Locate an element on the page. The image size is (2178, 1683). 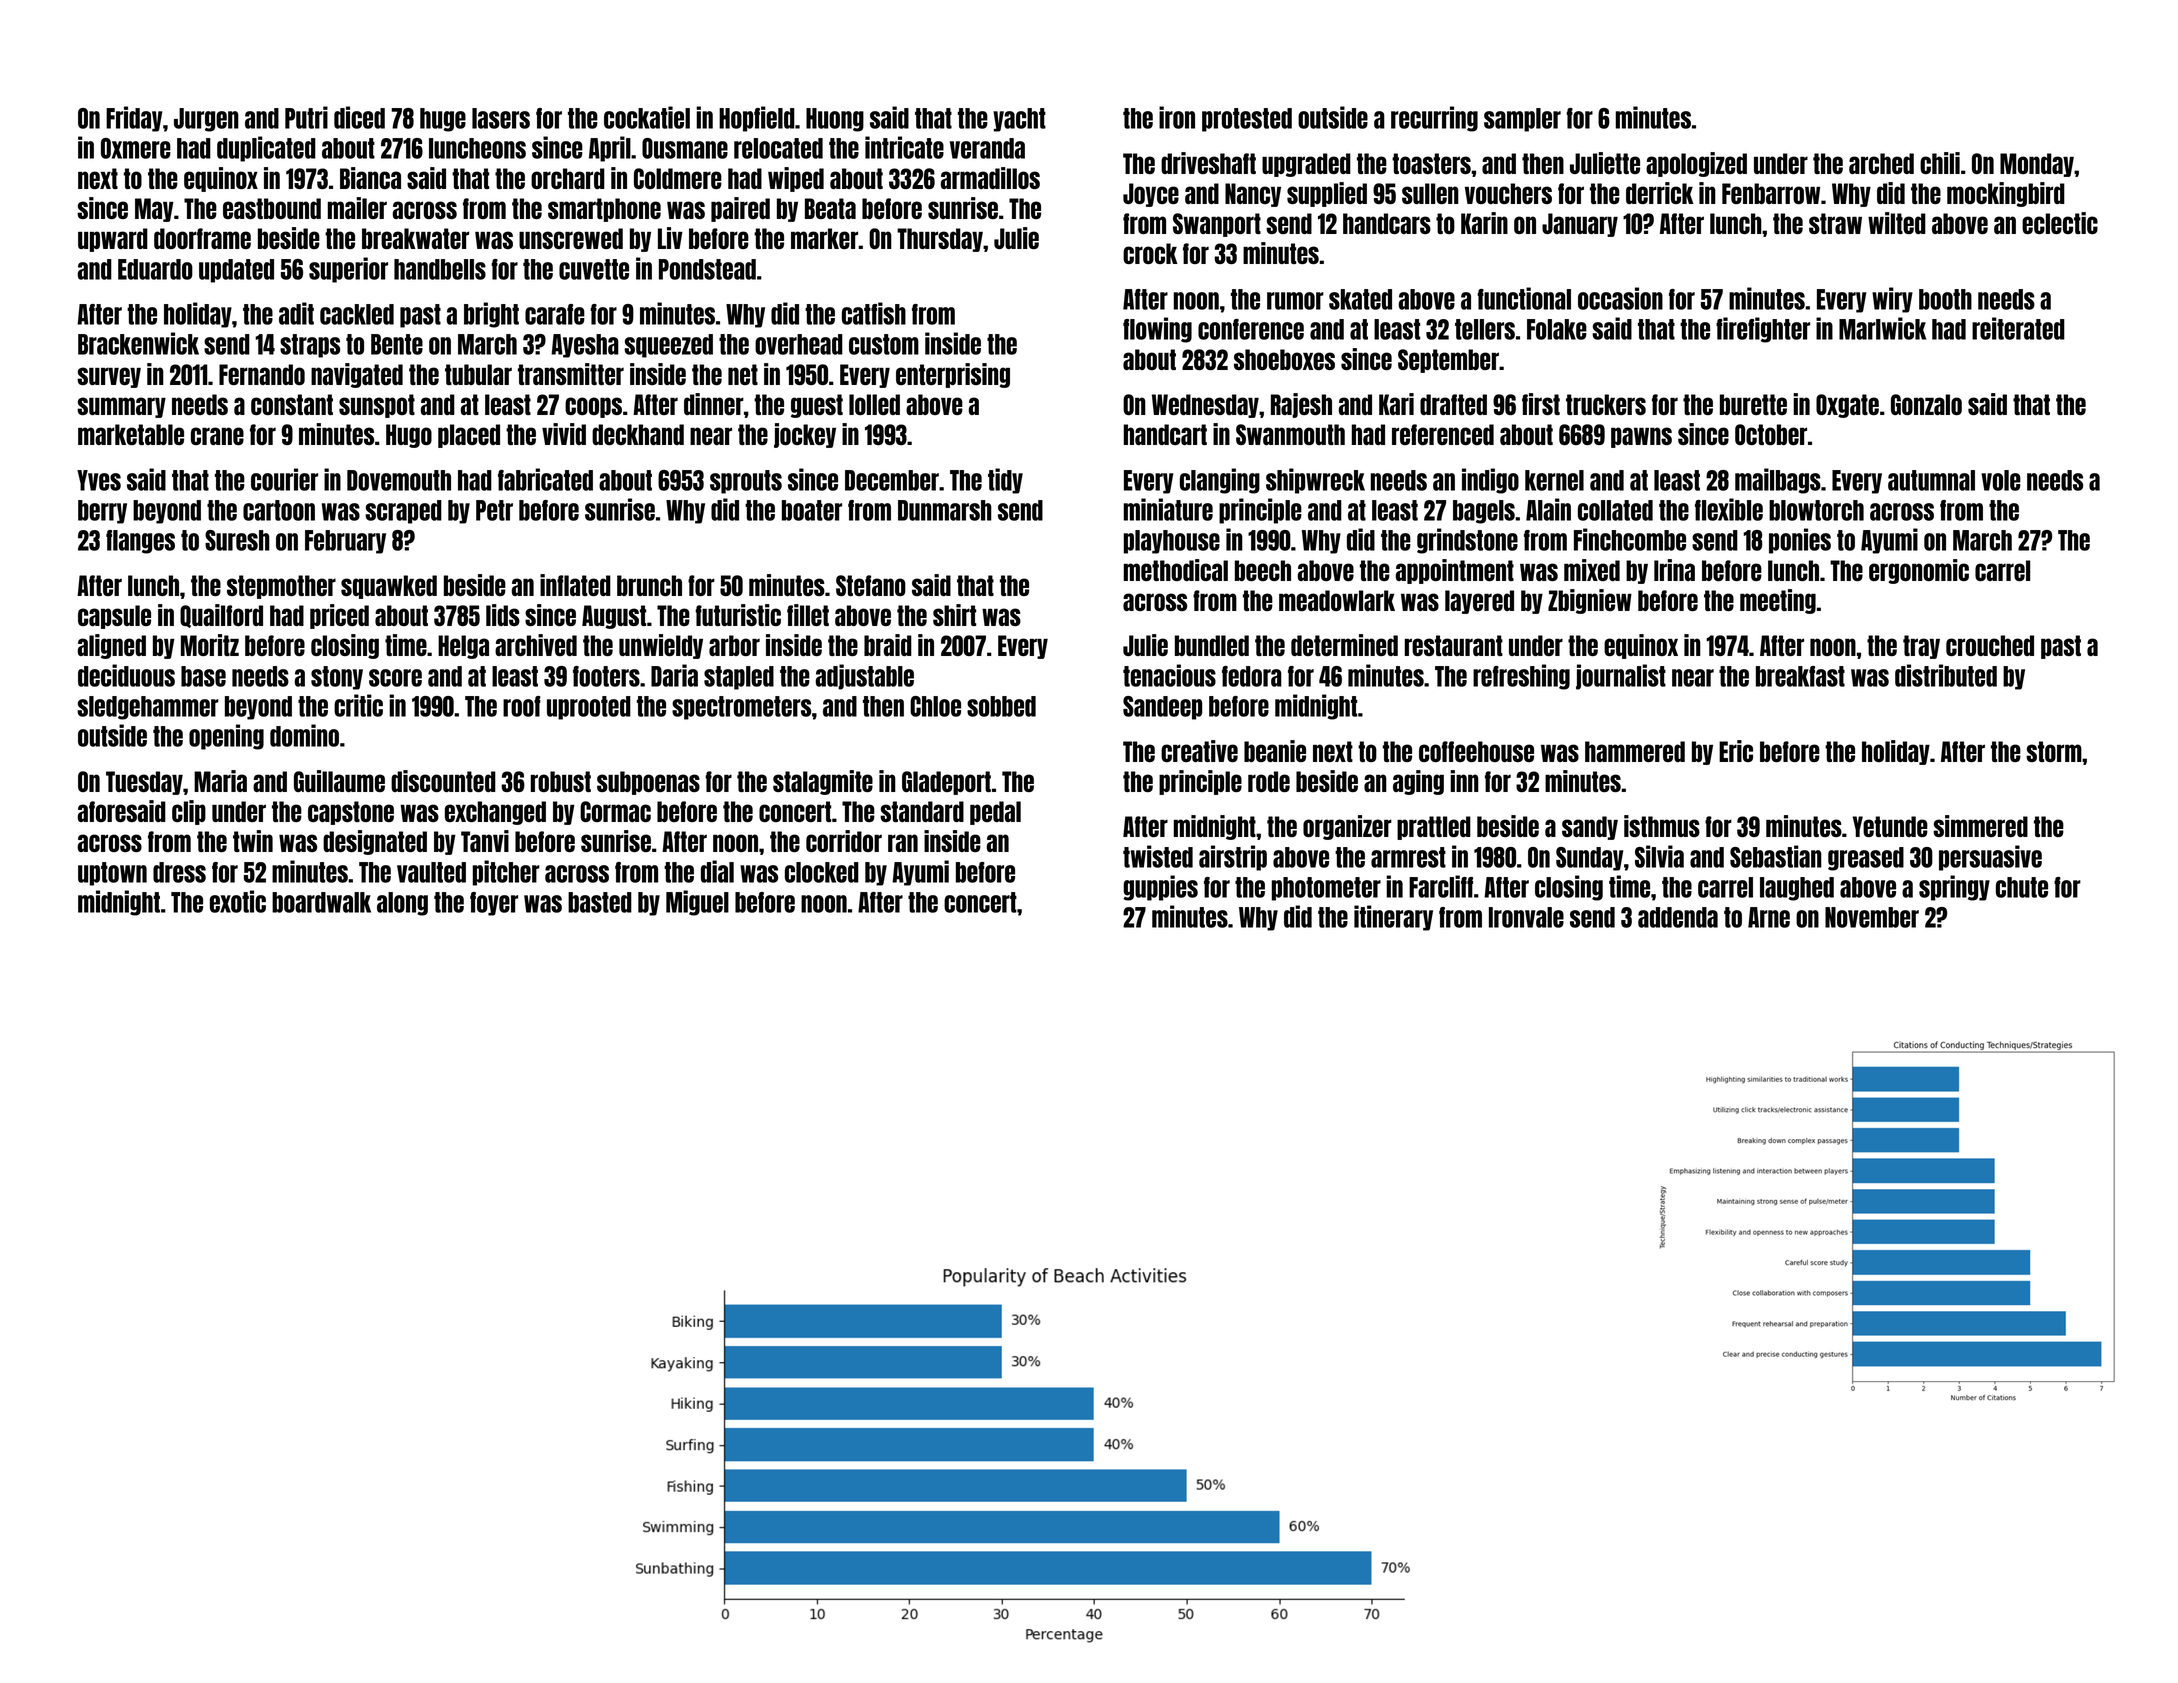
exotic is located at coordinates (238, 901).
